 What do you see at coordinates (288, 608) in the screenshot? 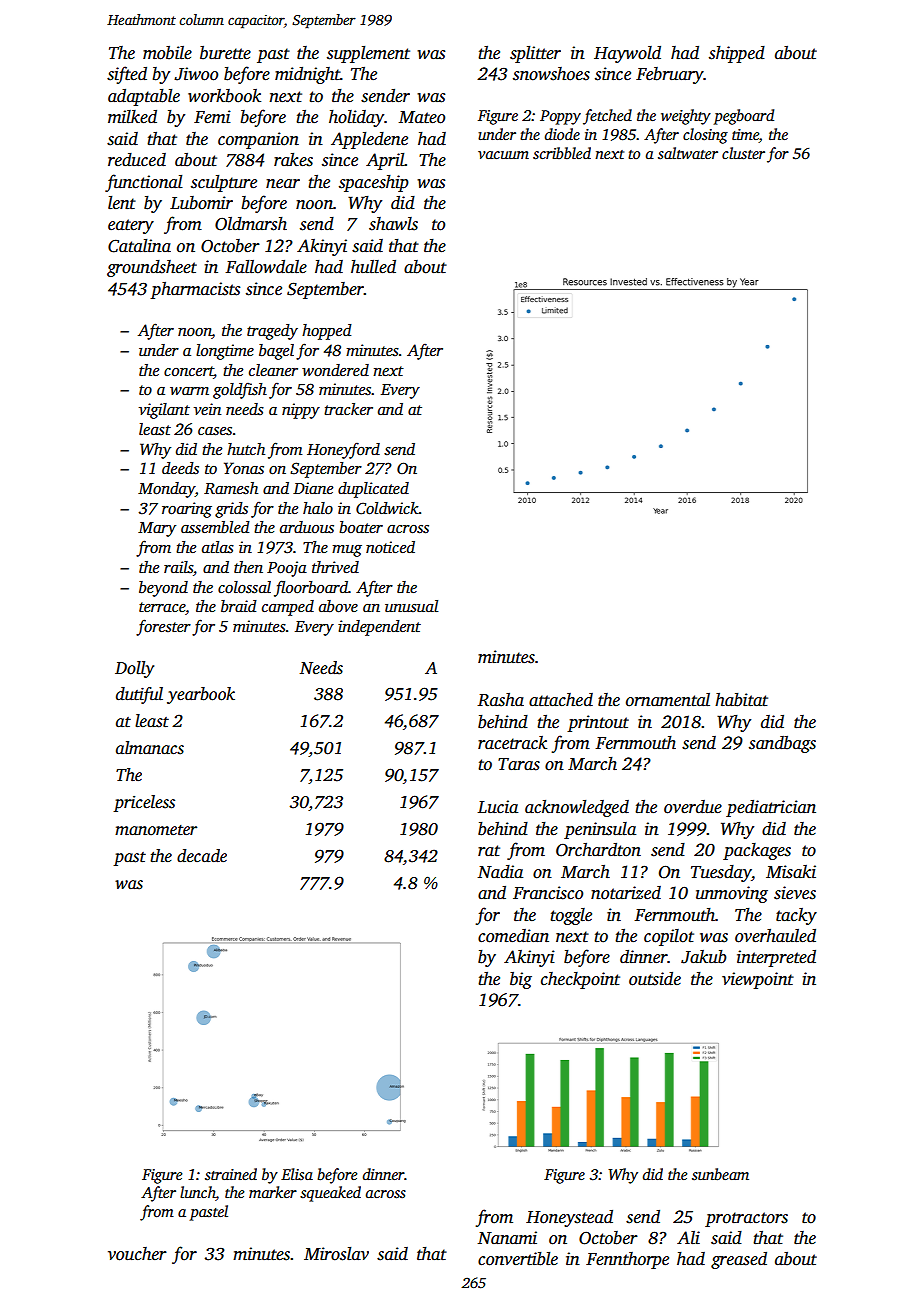
I see `camped` at bounding box center [288, 608].
